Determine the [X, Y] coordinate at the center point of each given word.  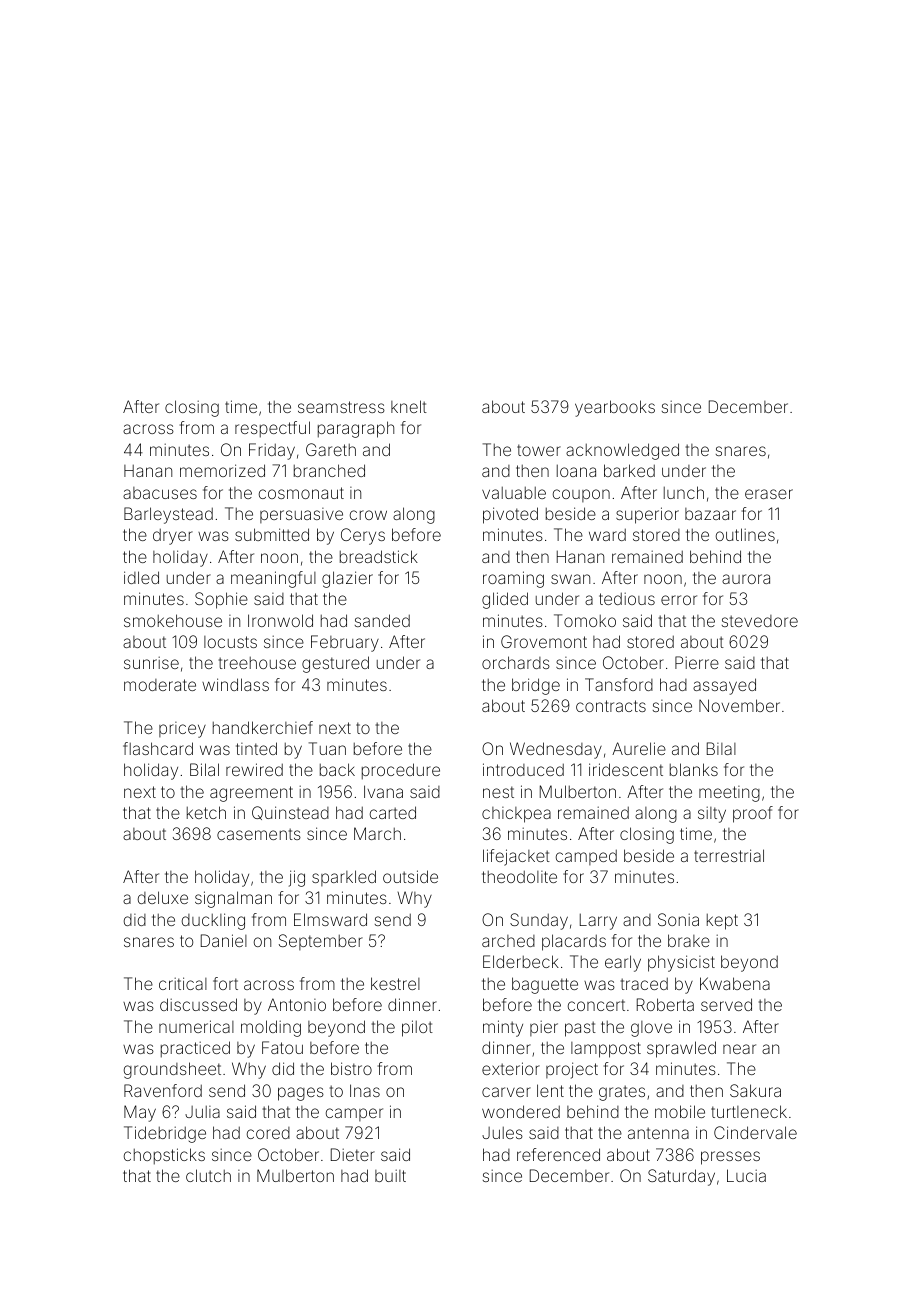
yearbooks [615, 408]
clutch [208, 1175]
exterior [511, 1068]
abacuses [160, 493]
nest [498, 792]
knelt [409, 406]
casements [259, 834]
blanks [694, 769]
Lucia [746, 1175]
